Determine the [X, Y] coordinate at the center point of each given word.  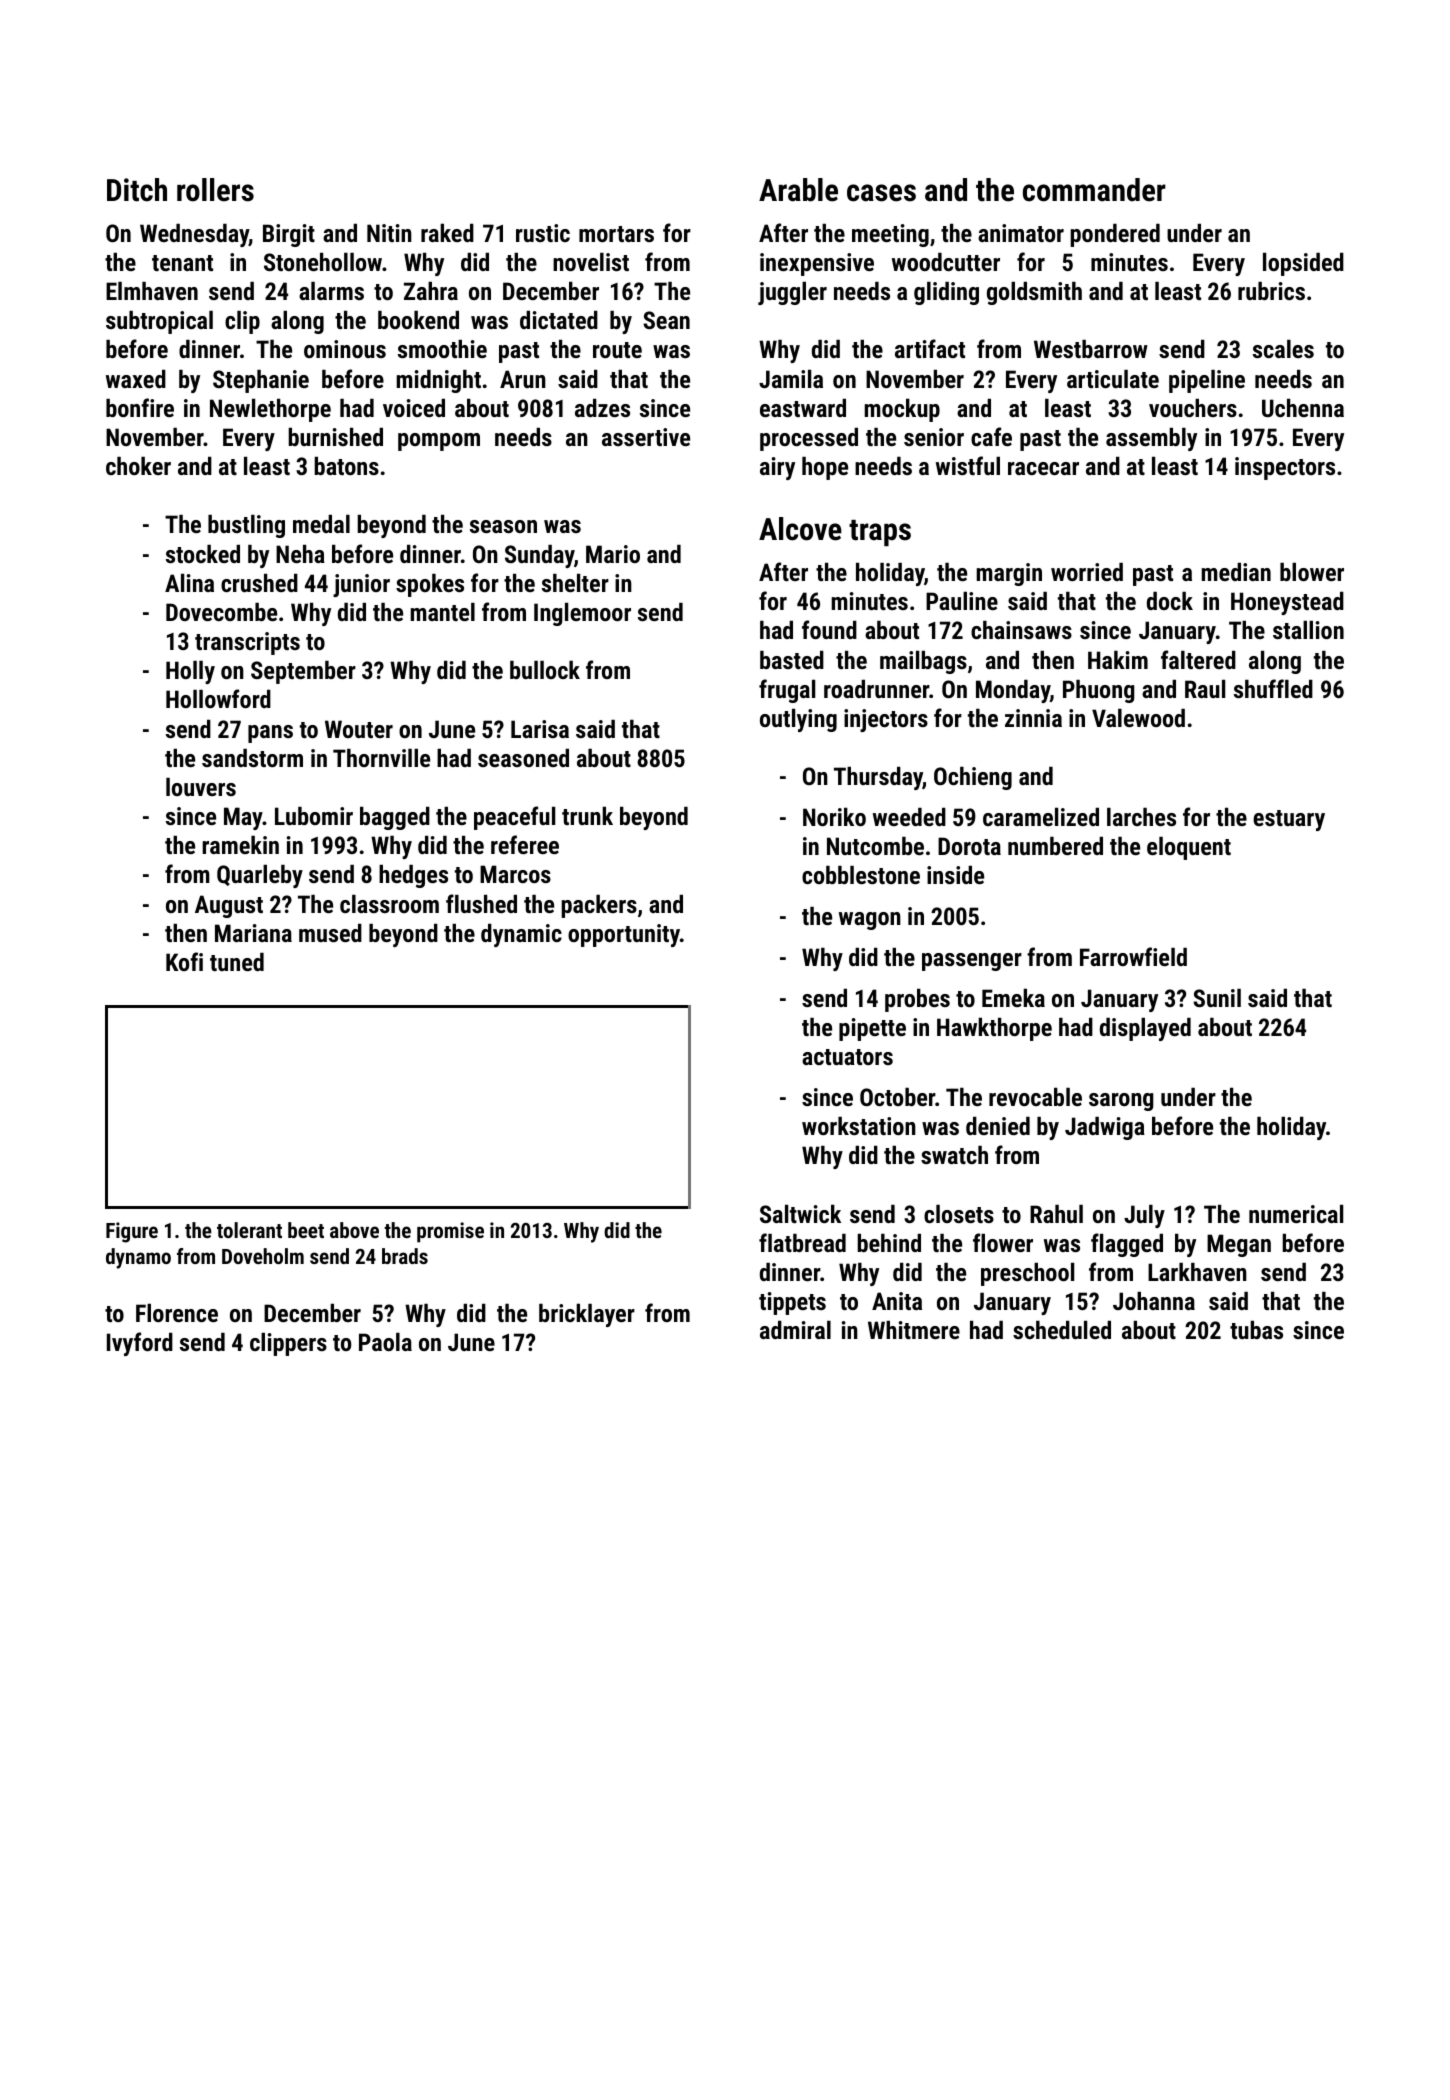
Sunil [1217, 998]
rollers [215, 190]
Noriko [834, 816]
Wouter [359, 729]
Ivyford [140, 1344]
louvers [201, 787]
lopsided [1303, 264]
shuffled [1273, 688]
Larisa [540, 729]
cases [881, 193]
